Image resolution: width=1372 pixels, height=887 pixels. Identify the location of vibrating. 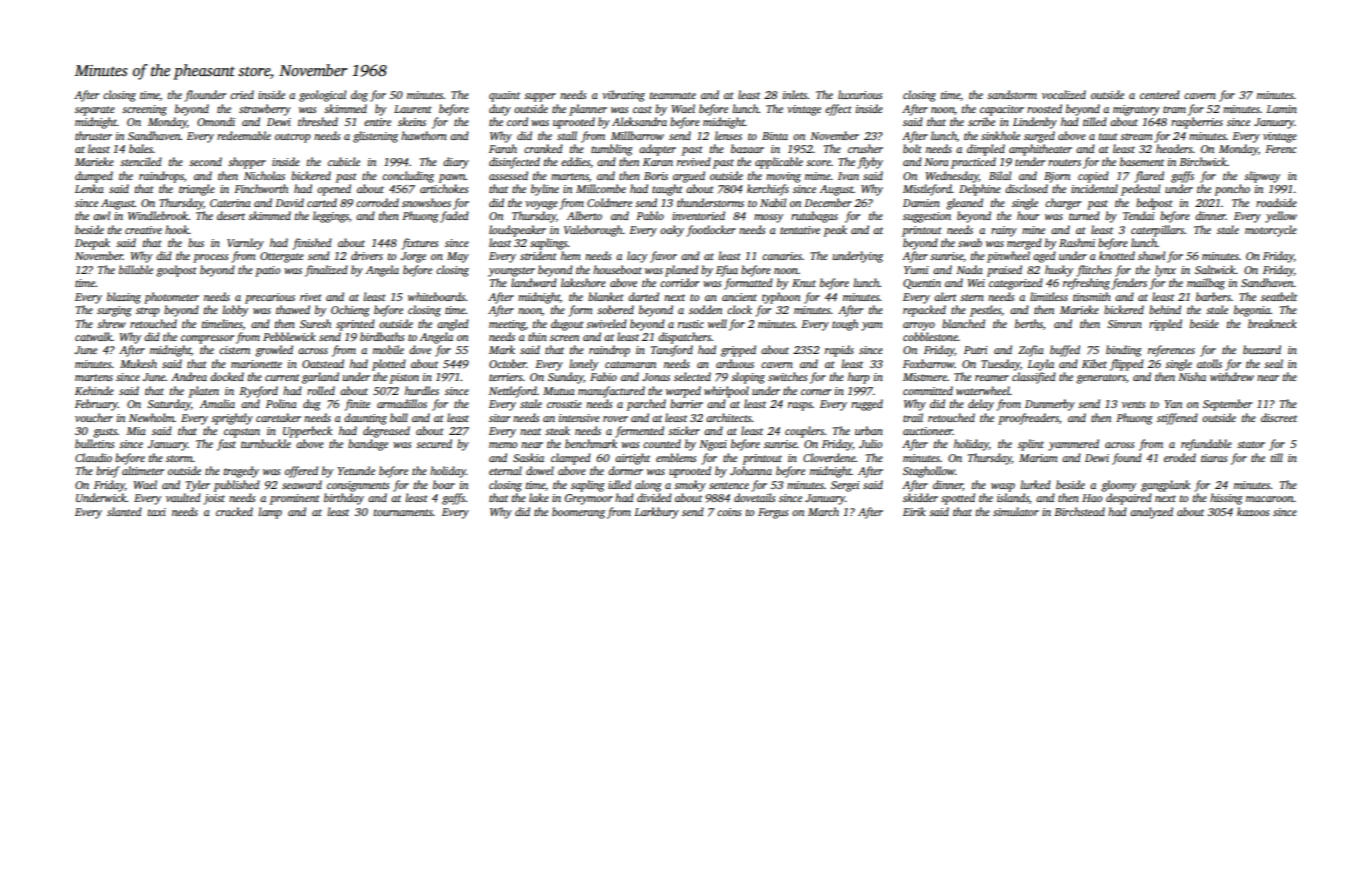
(623, 96).
